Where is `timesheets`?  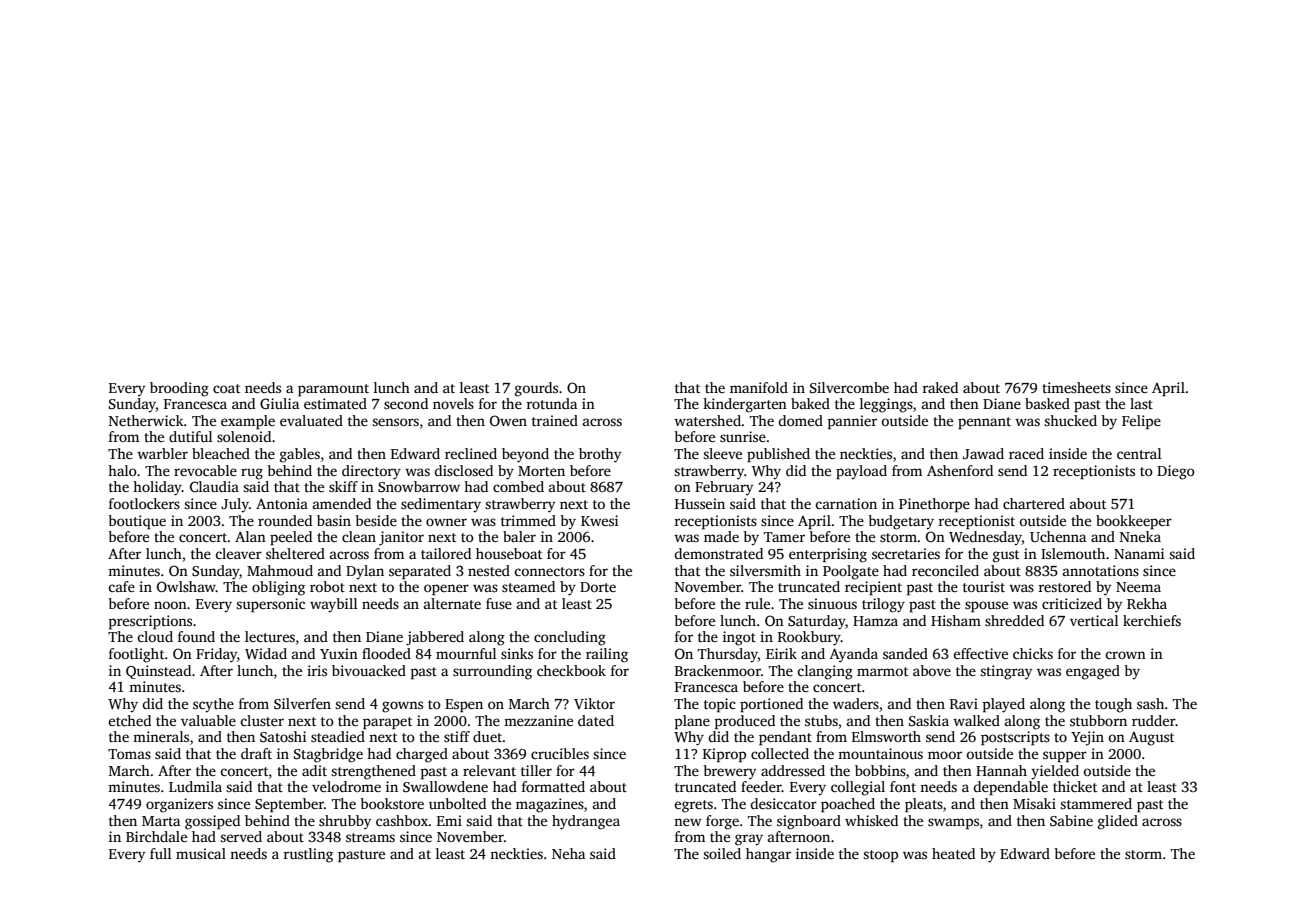
timesheets is located at coordinates (1076, 387).
